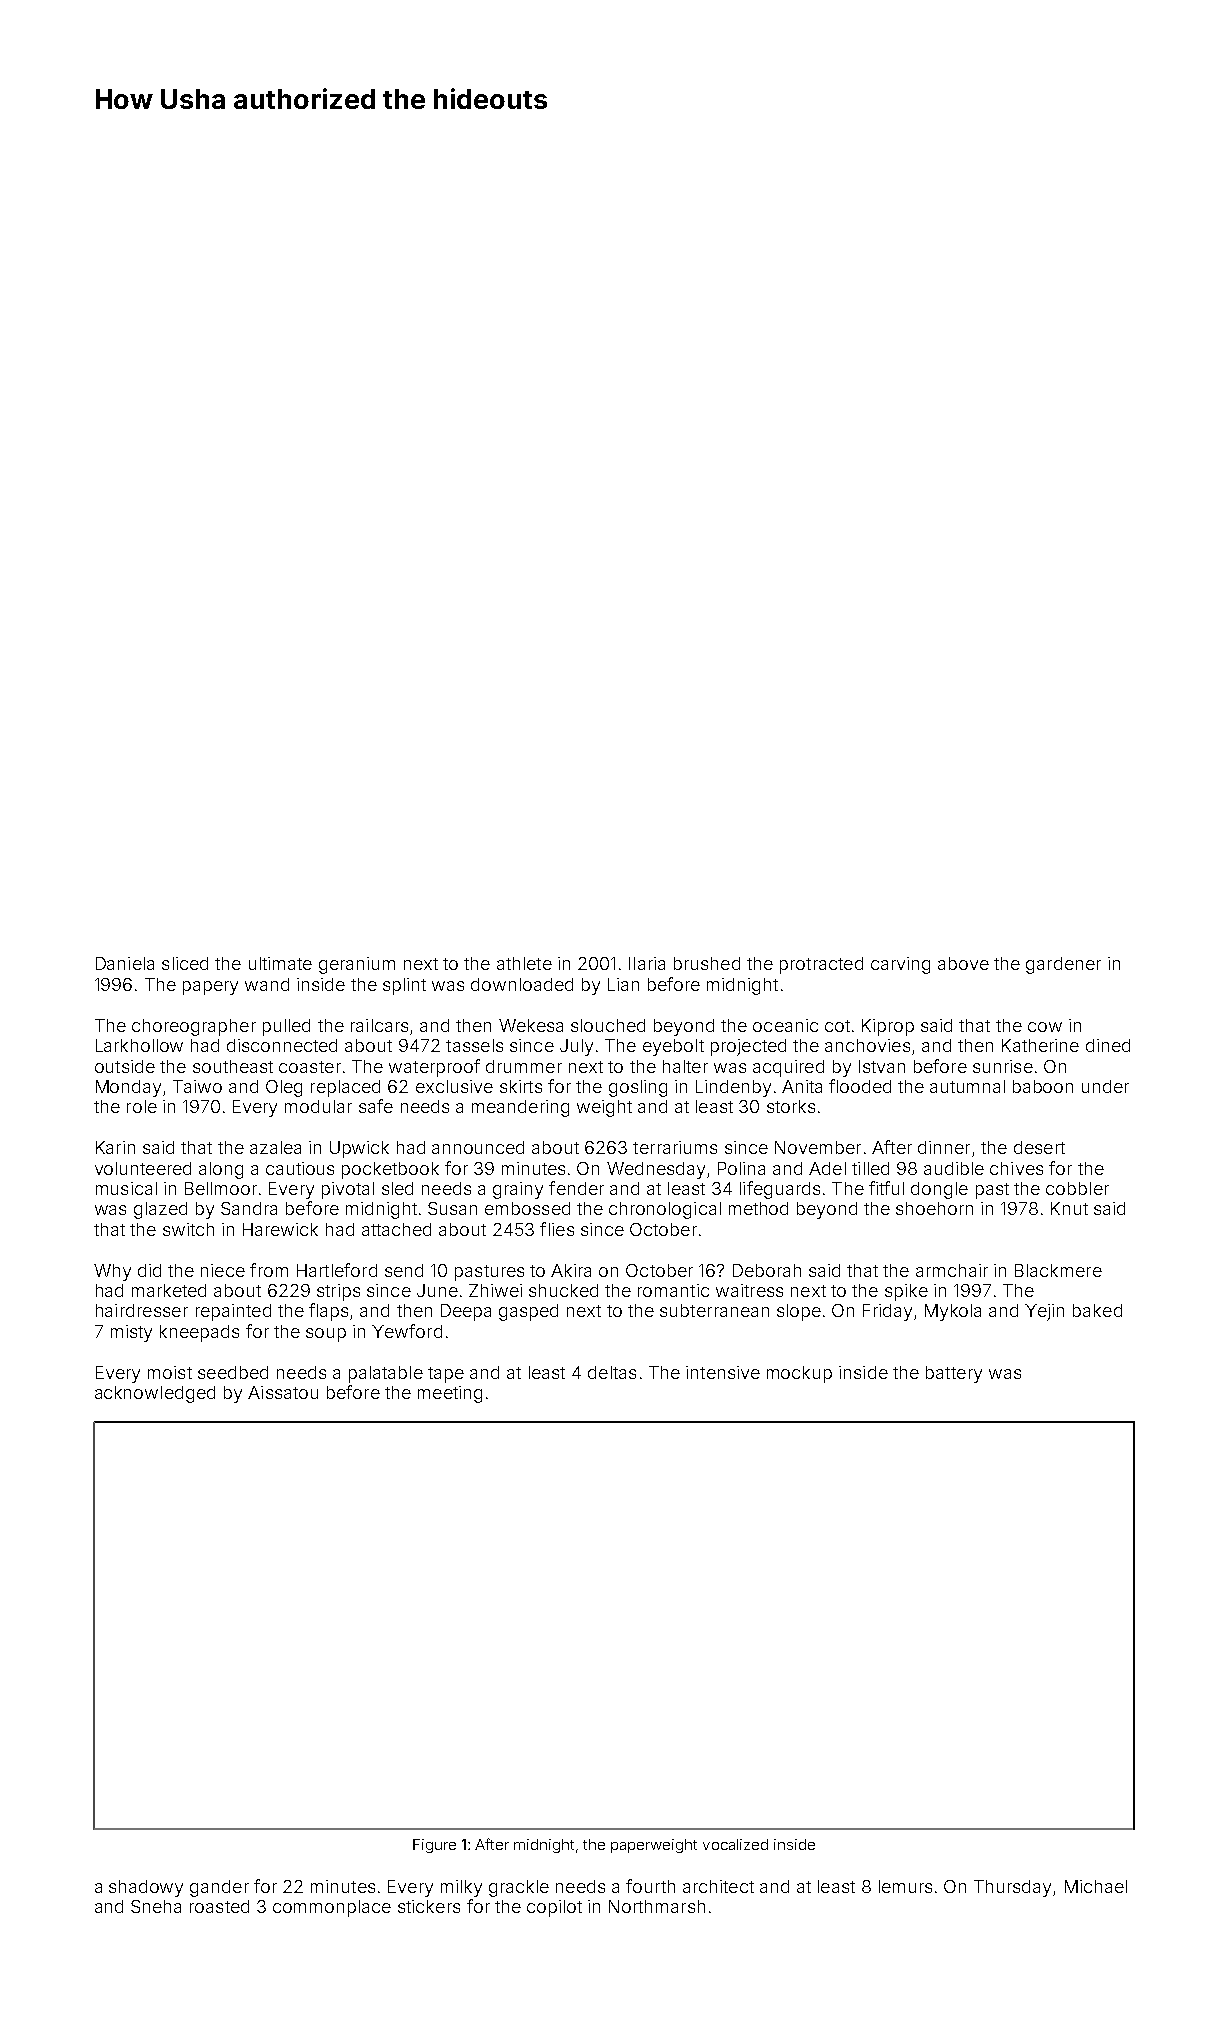  Describe the element at coordinates (612, 1372) in the page. I see `deltas` at that location.
